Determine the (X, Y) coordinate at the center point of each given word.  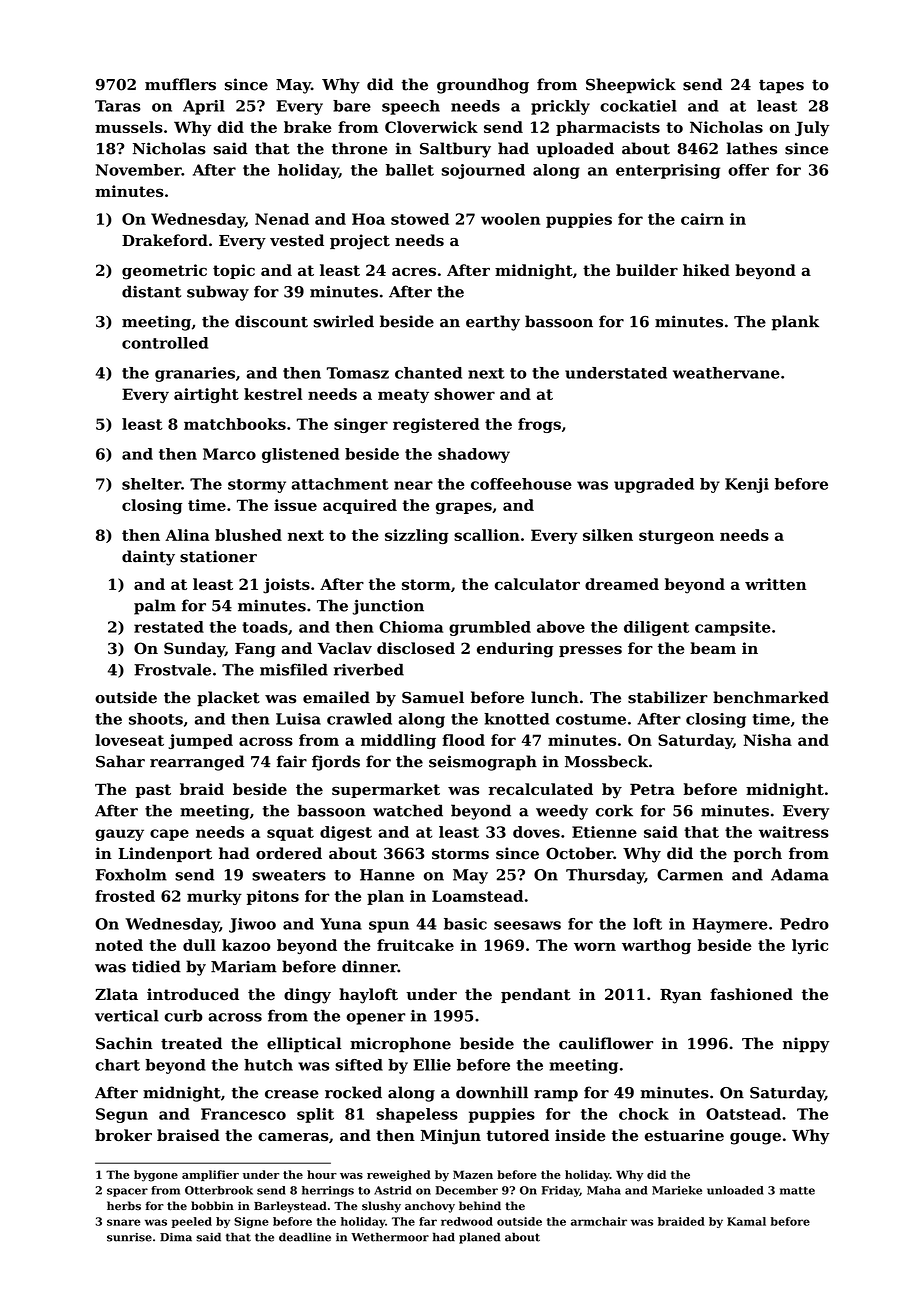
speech (411, 107)
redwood (467, 1221)
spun (389, 927)
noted (119, 945)
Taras (117, 106)
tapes (781, 86)
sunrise (129, 1237)
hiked (706, 270)
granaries (195, 374)
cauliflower (606, 1043)
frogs (539, 425)
